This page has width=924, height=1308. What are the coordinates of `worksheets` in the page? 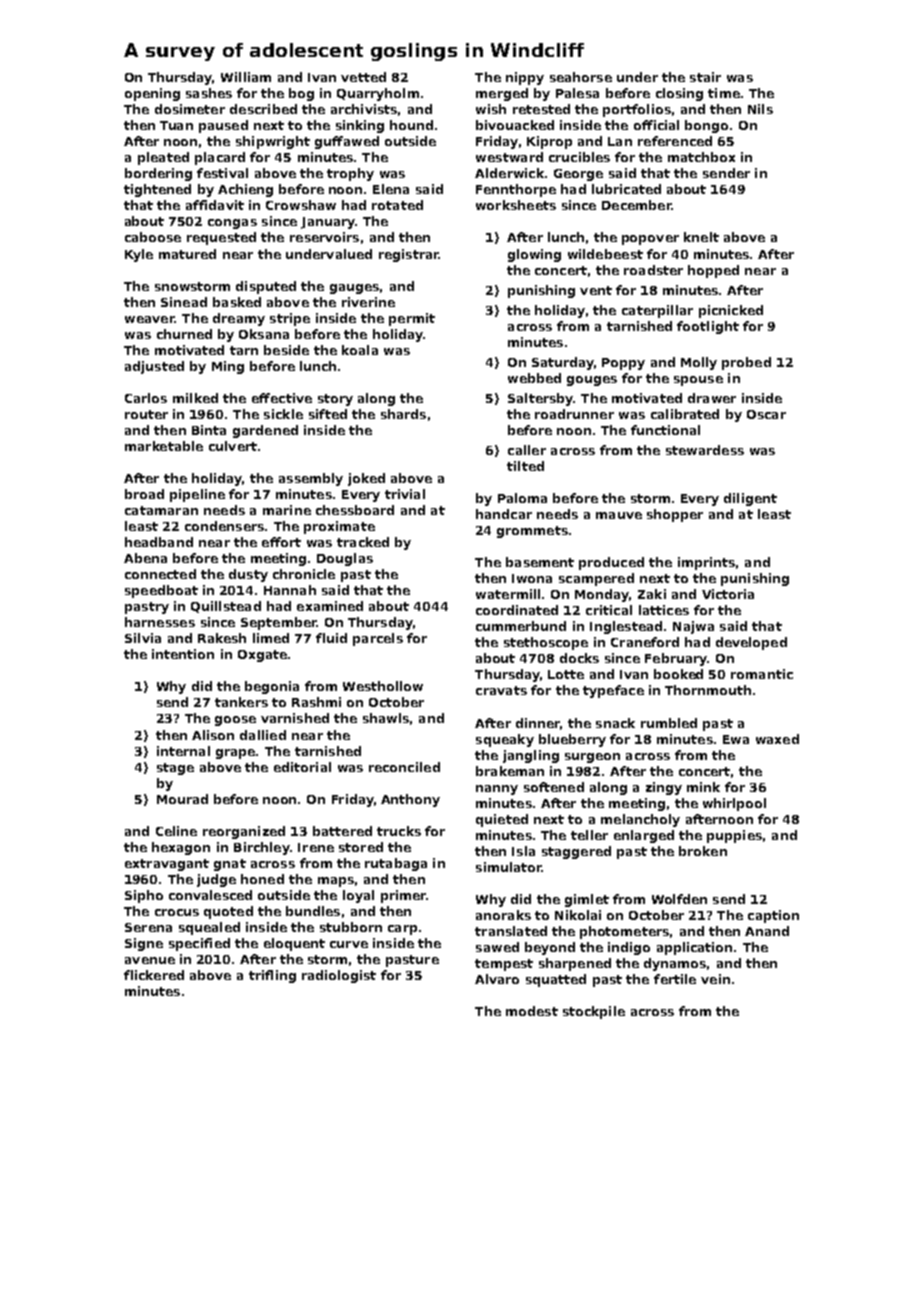 It's located at (516, 205).
